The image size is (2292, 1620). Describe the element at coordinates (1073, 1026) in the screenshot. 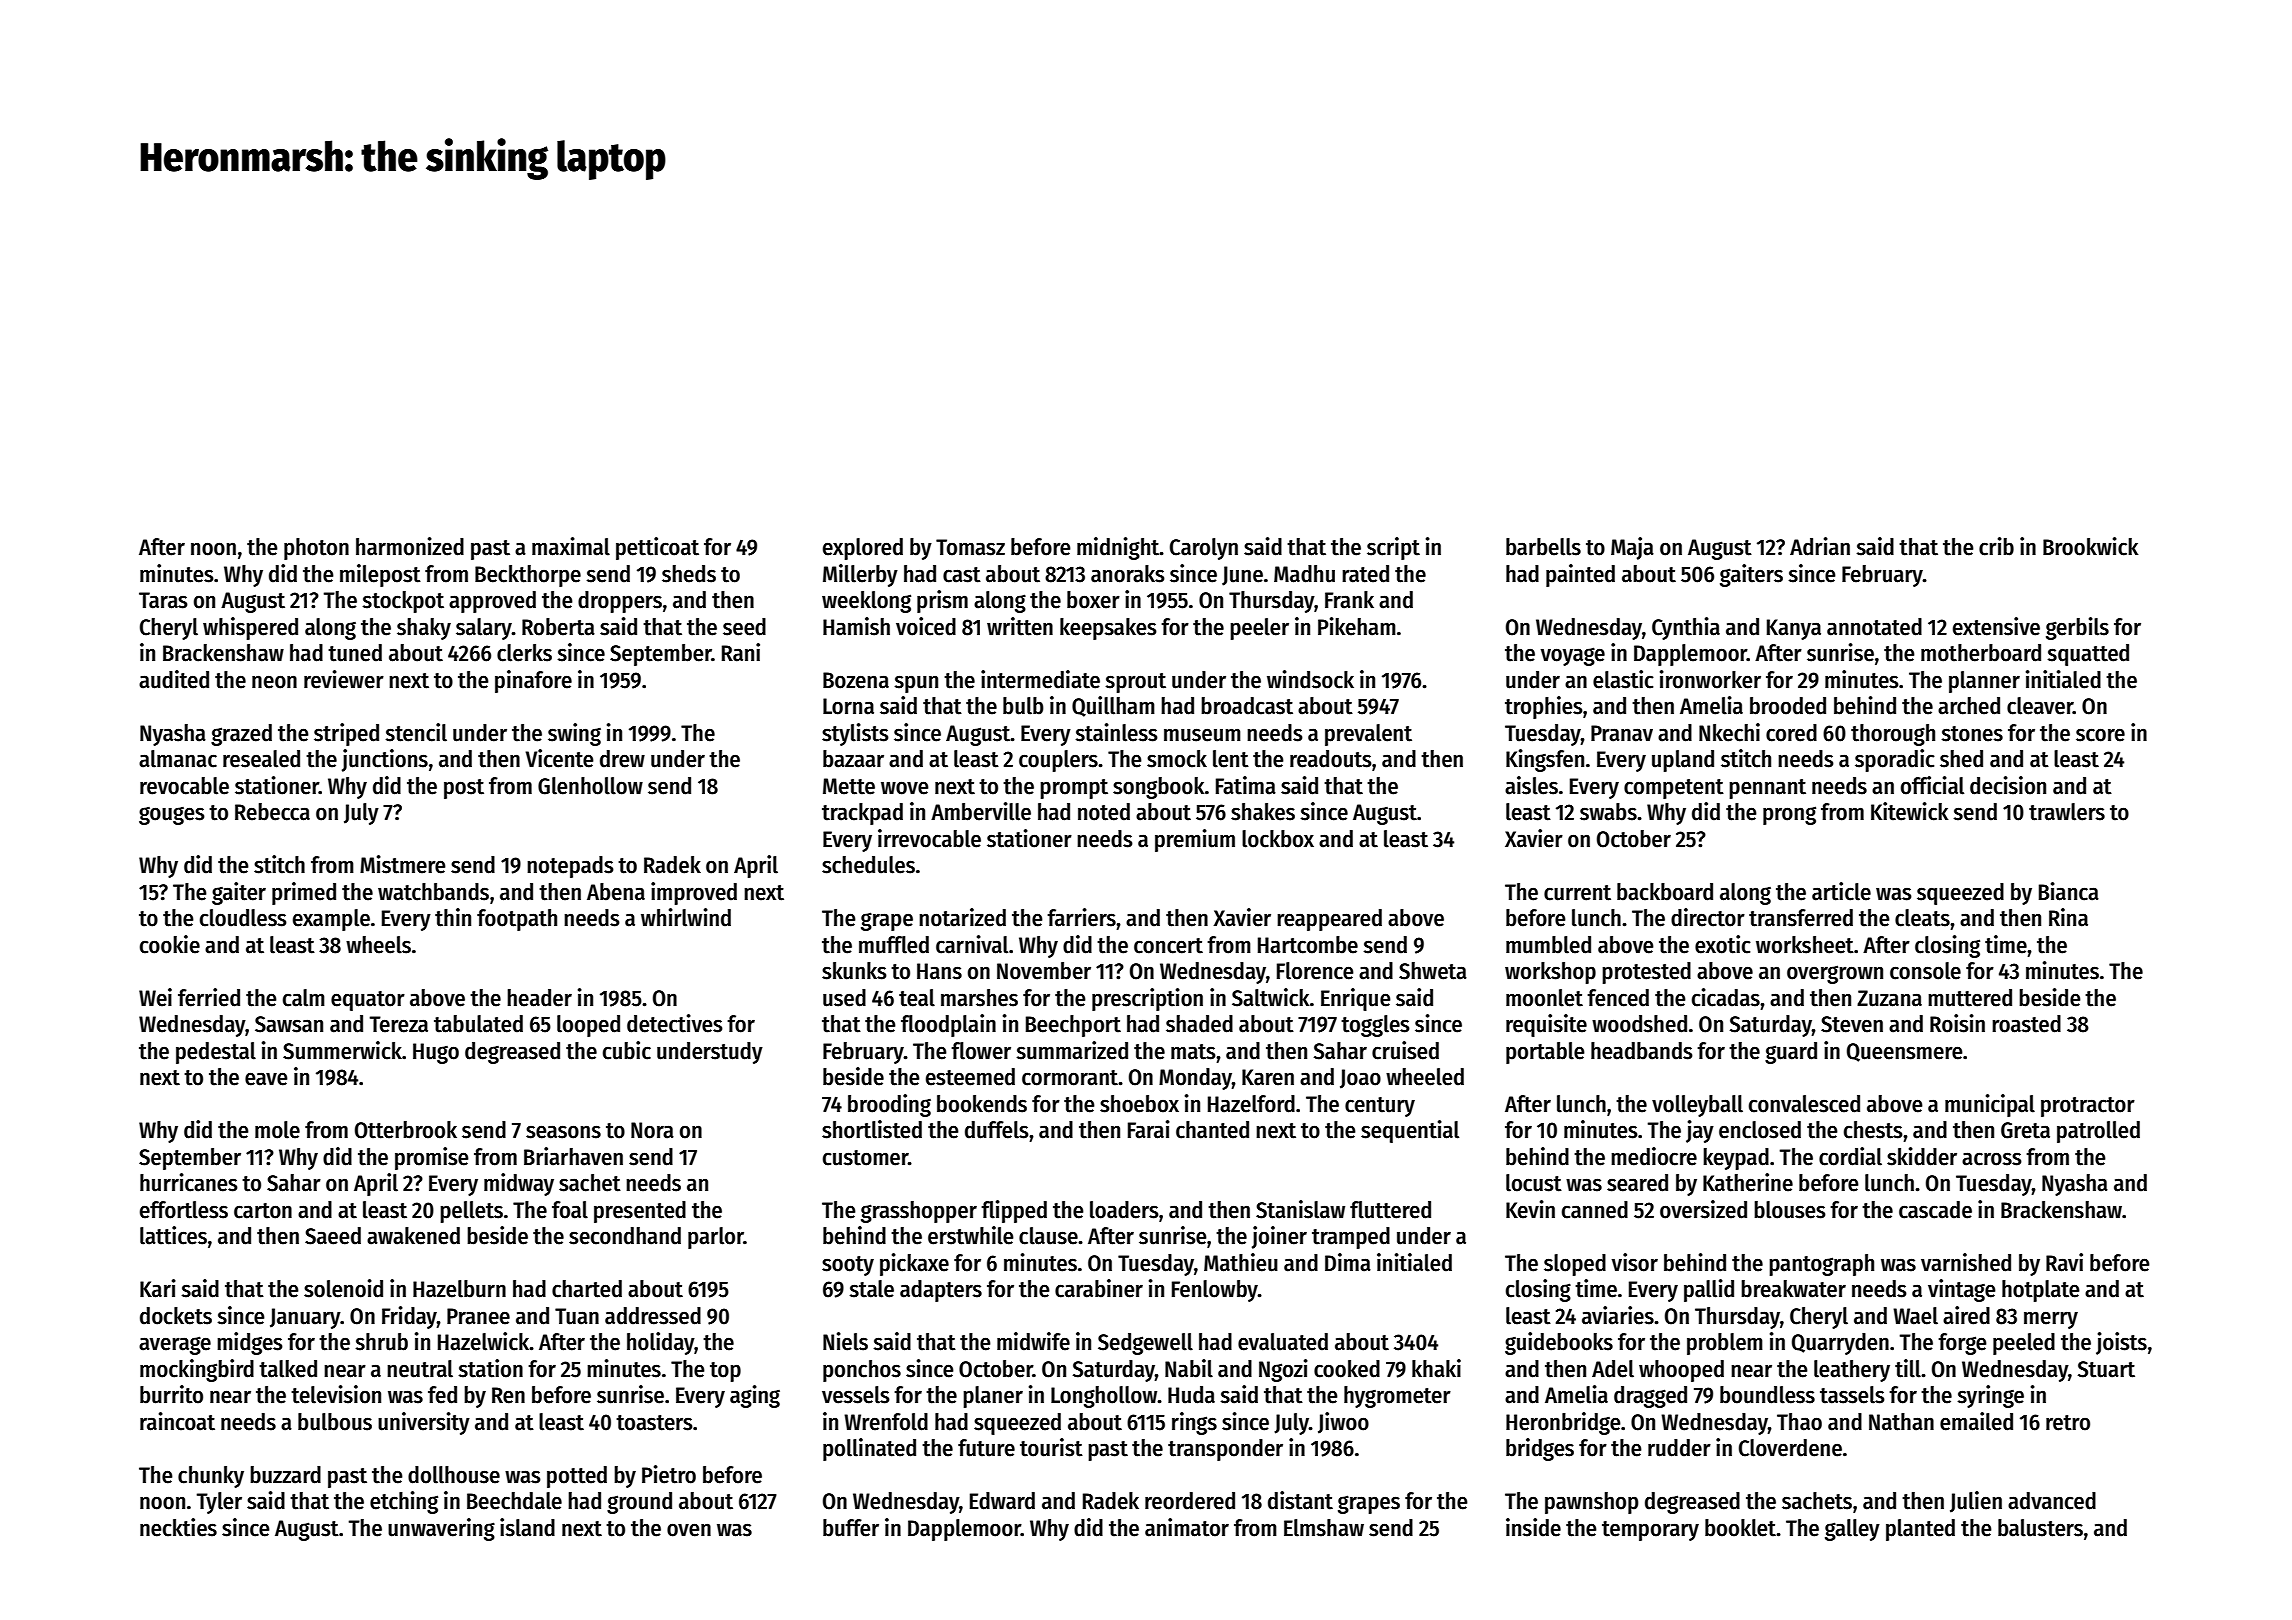

I see `Beechport` at that location.
